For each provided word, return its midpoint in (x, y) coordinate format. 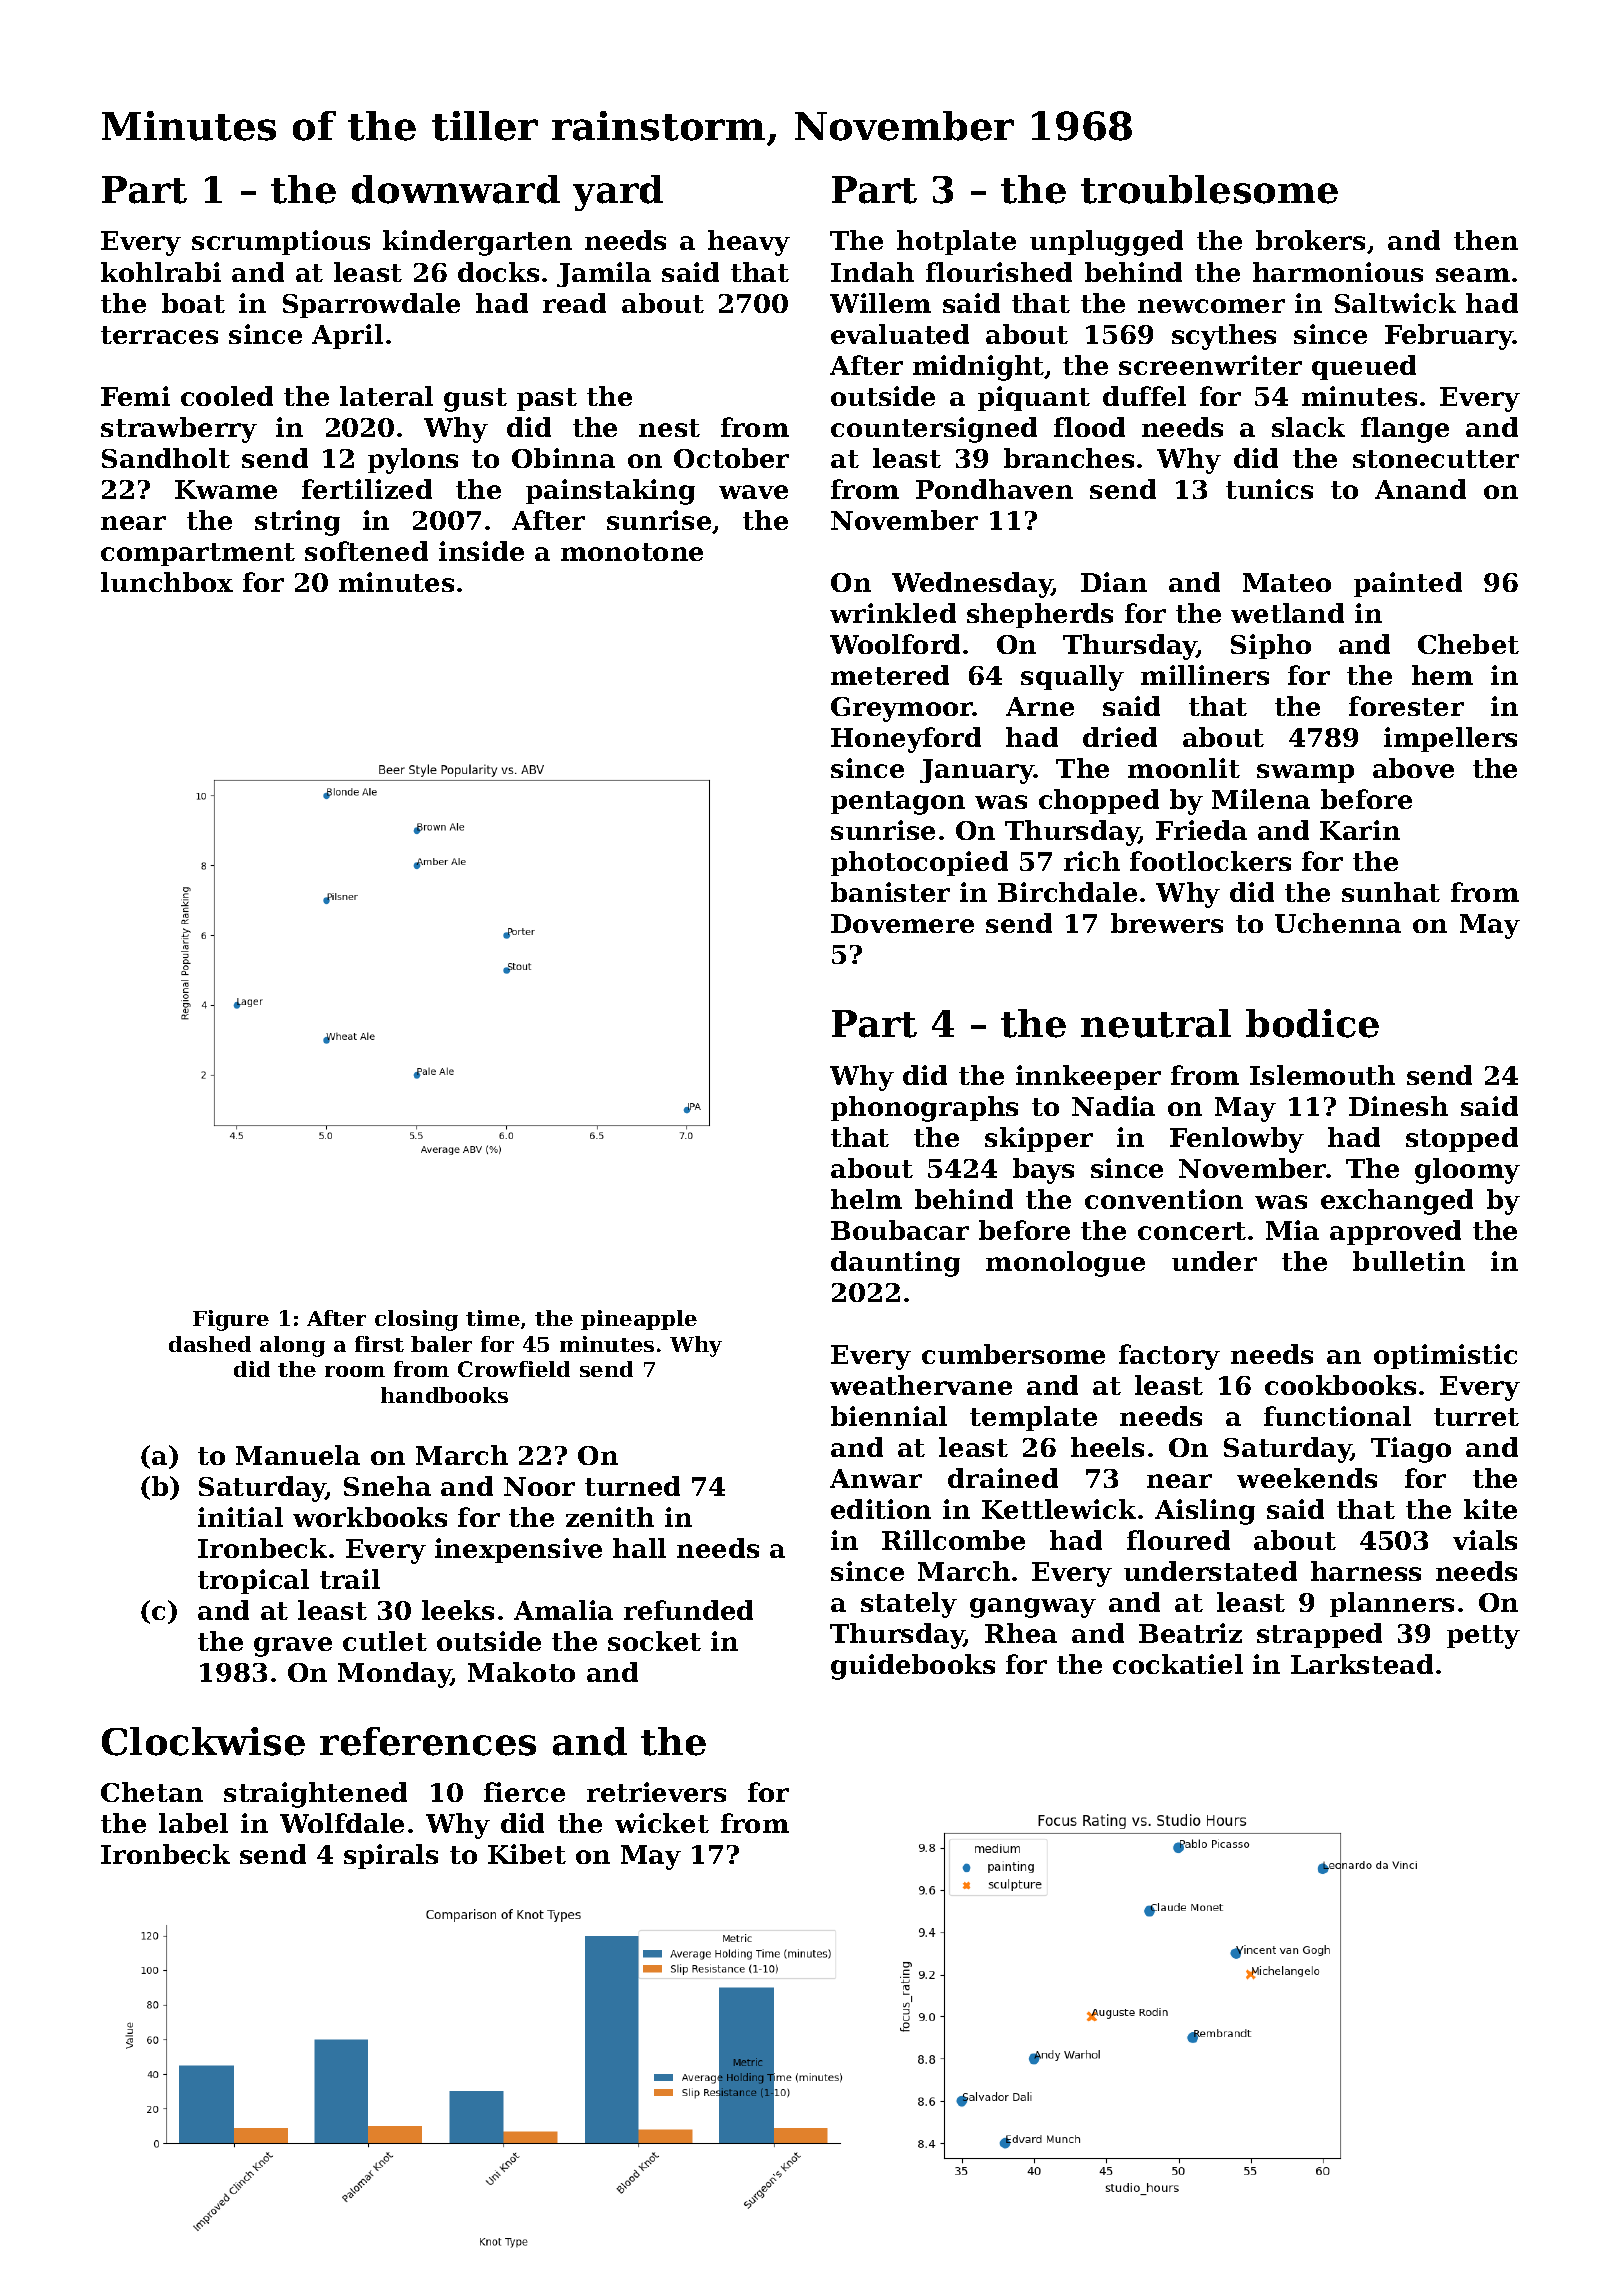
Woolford (895, 644)
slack (1308, 427)
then (1486, 240)
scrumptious (281, 242)
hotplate (956, 242)
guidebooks (913, 1667)
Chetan (152, 1792)
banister (890, 892)
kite (1490, 1509)
